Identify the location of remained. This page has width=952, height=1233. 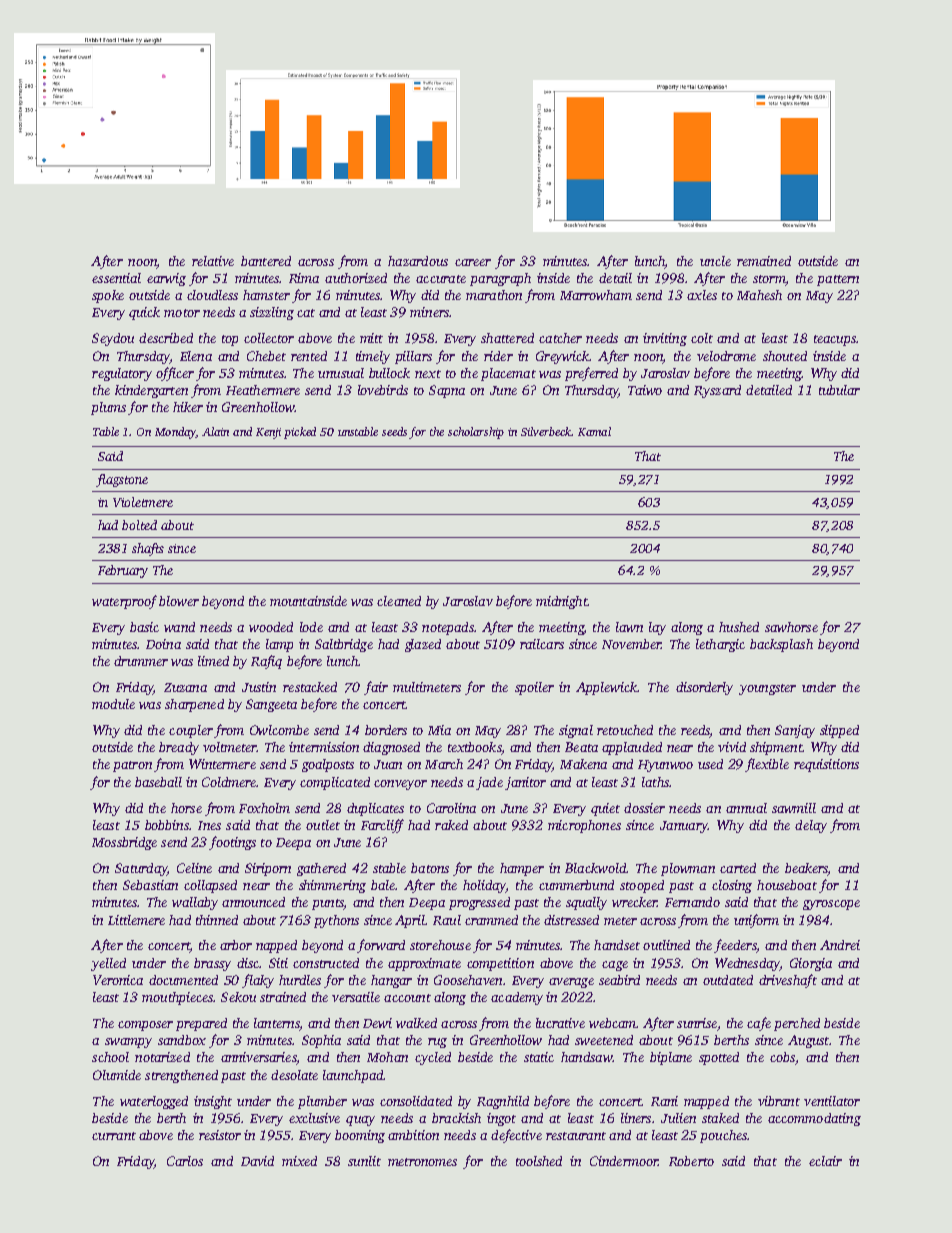
(764, 261).
